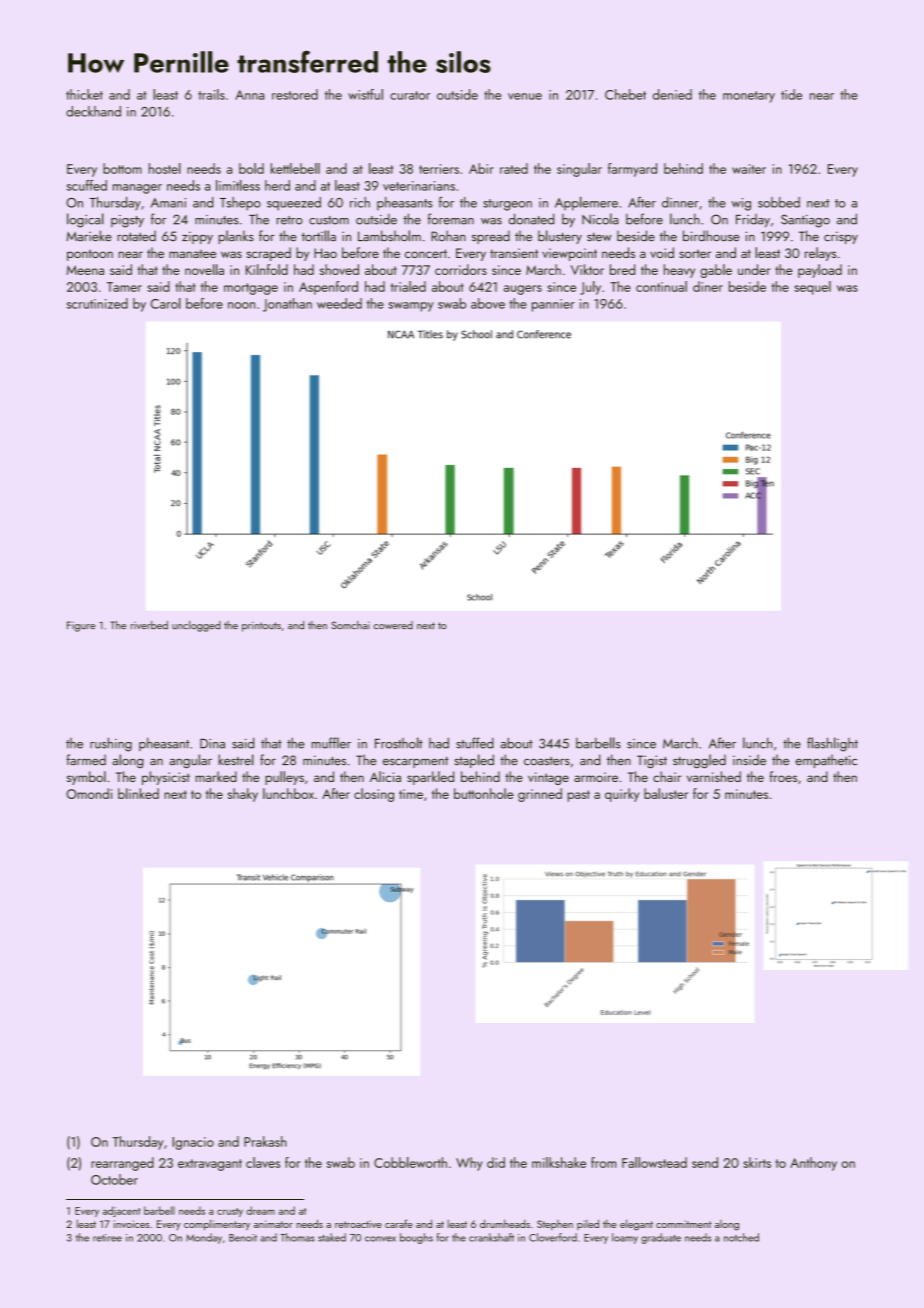 Image resolution: width=924 pixels, height=1308 pixels. What do you see at coordinates (350, 625) in the screenshot?
I see `Somchai` at bounding box center [350, 625].
